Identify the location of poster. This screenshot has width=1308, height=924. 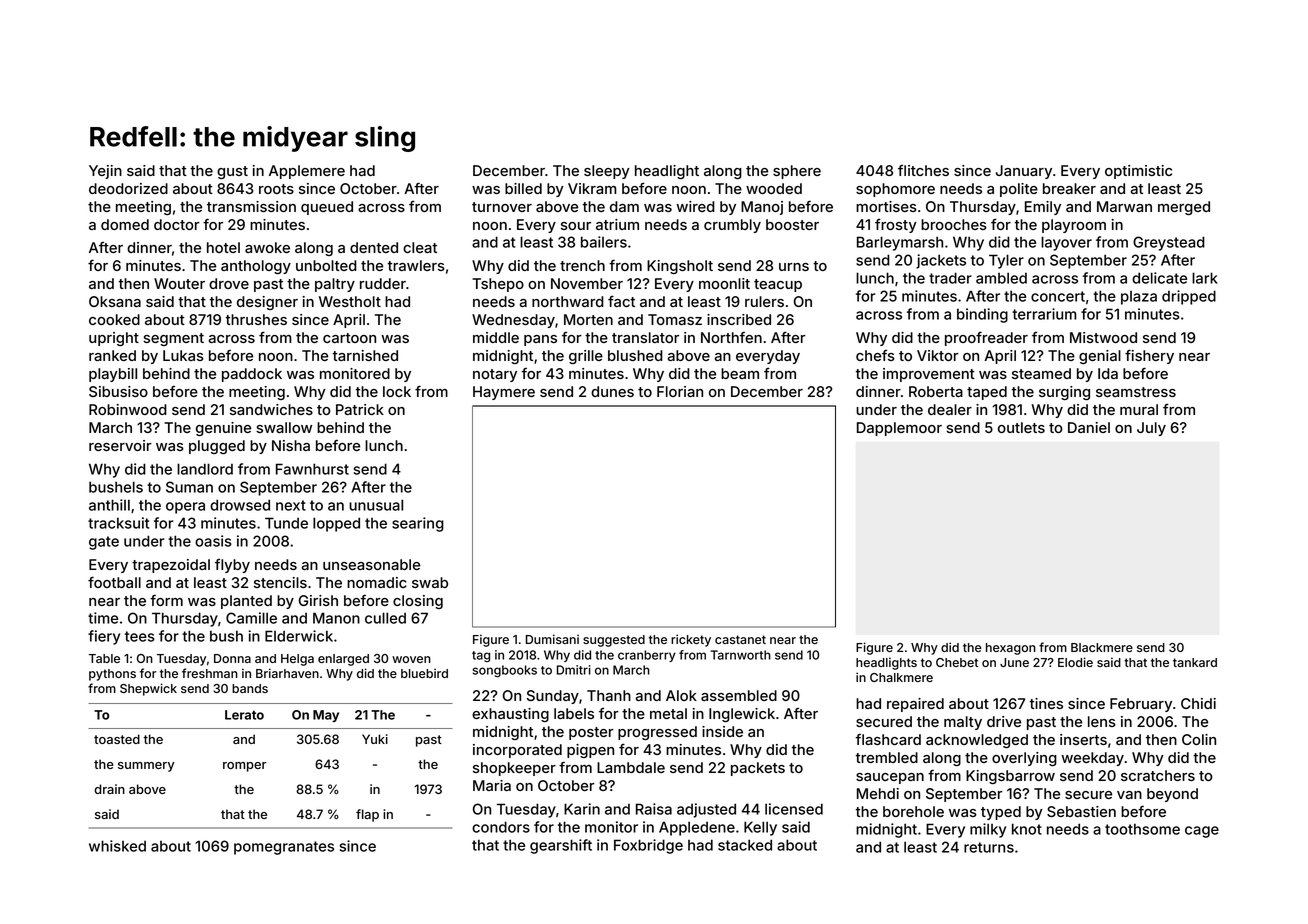
(591, 733).
